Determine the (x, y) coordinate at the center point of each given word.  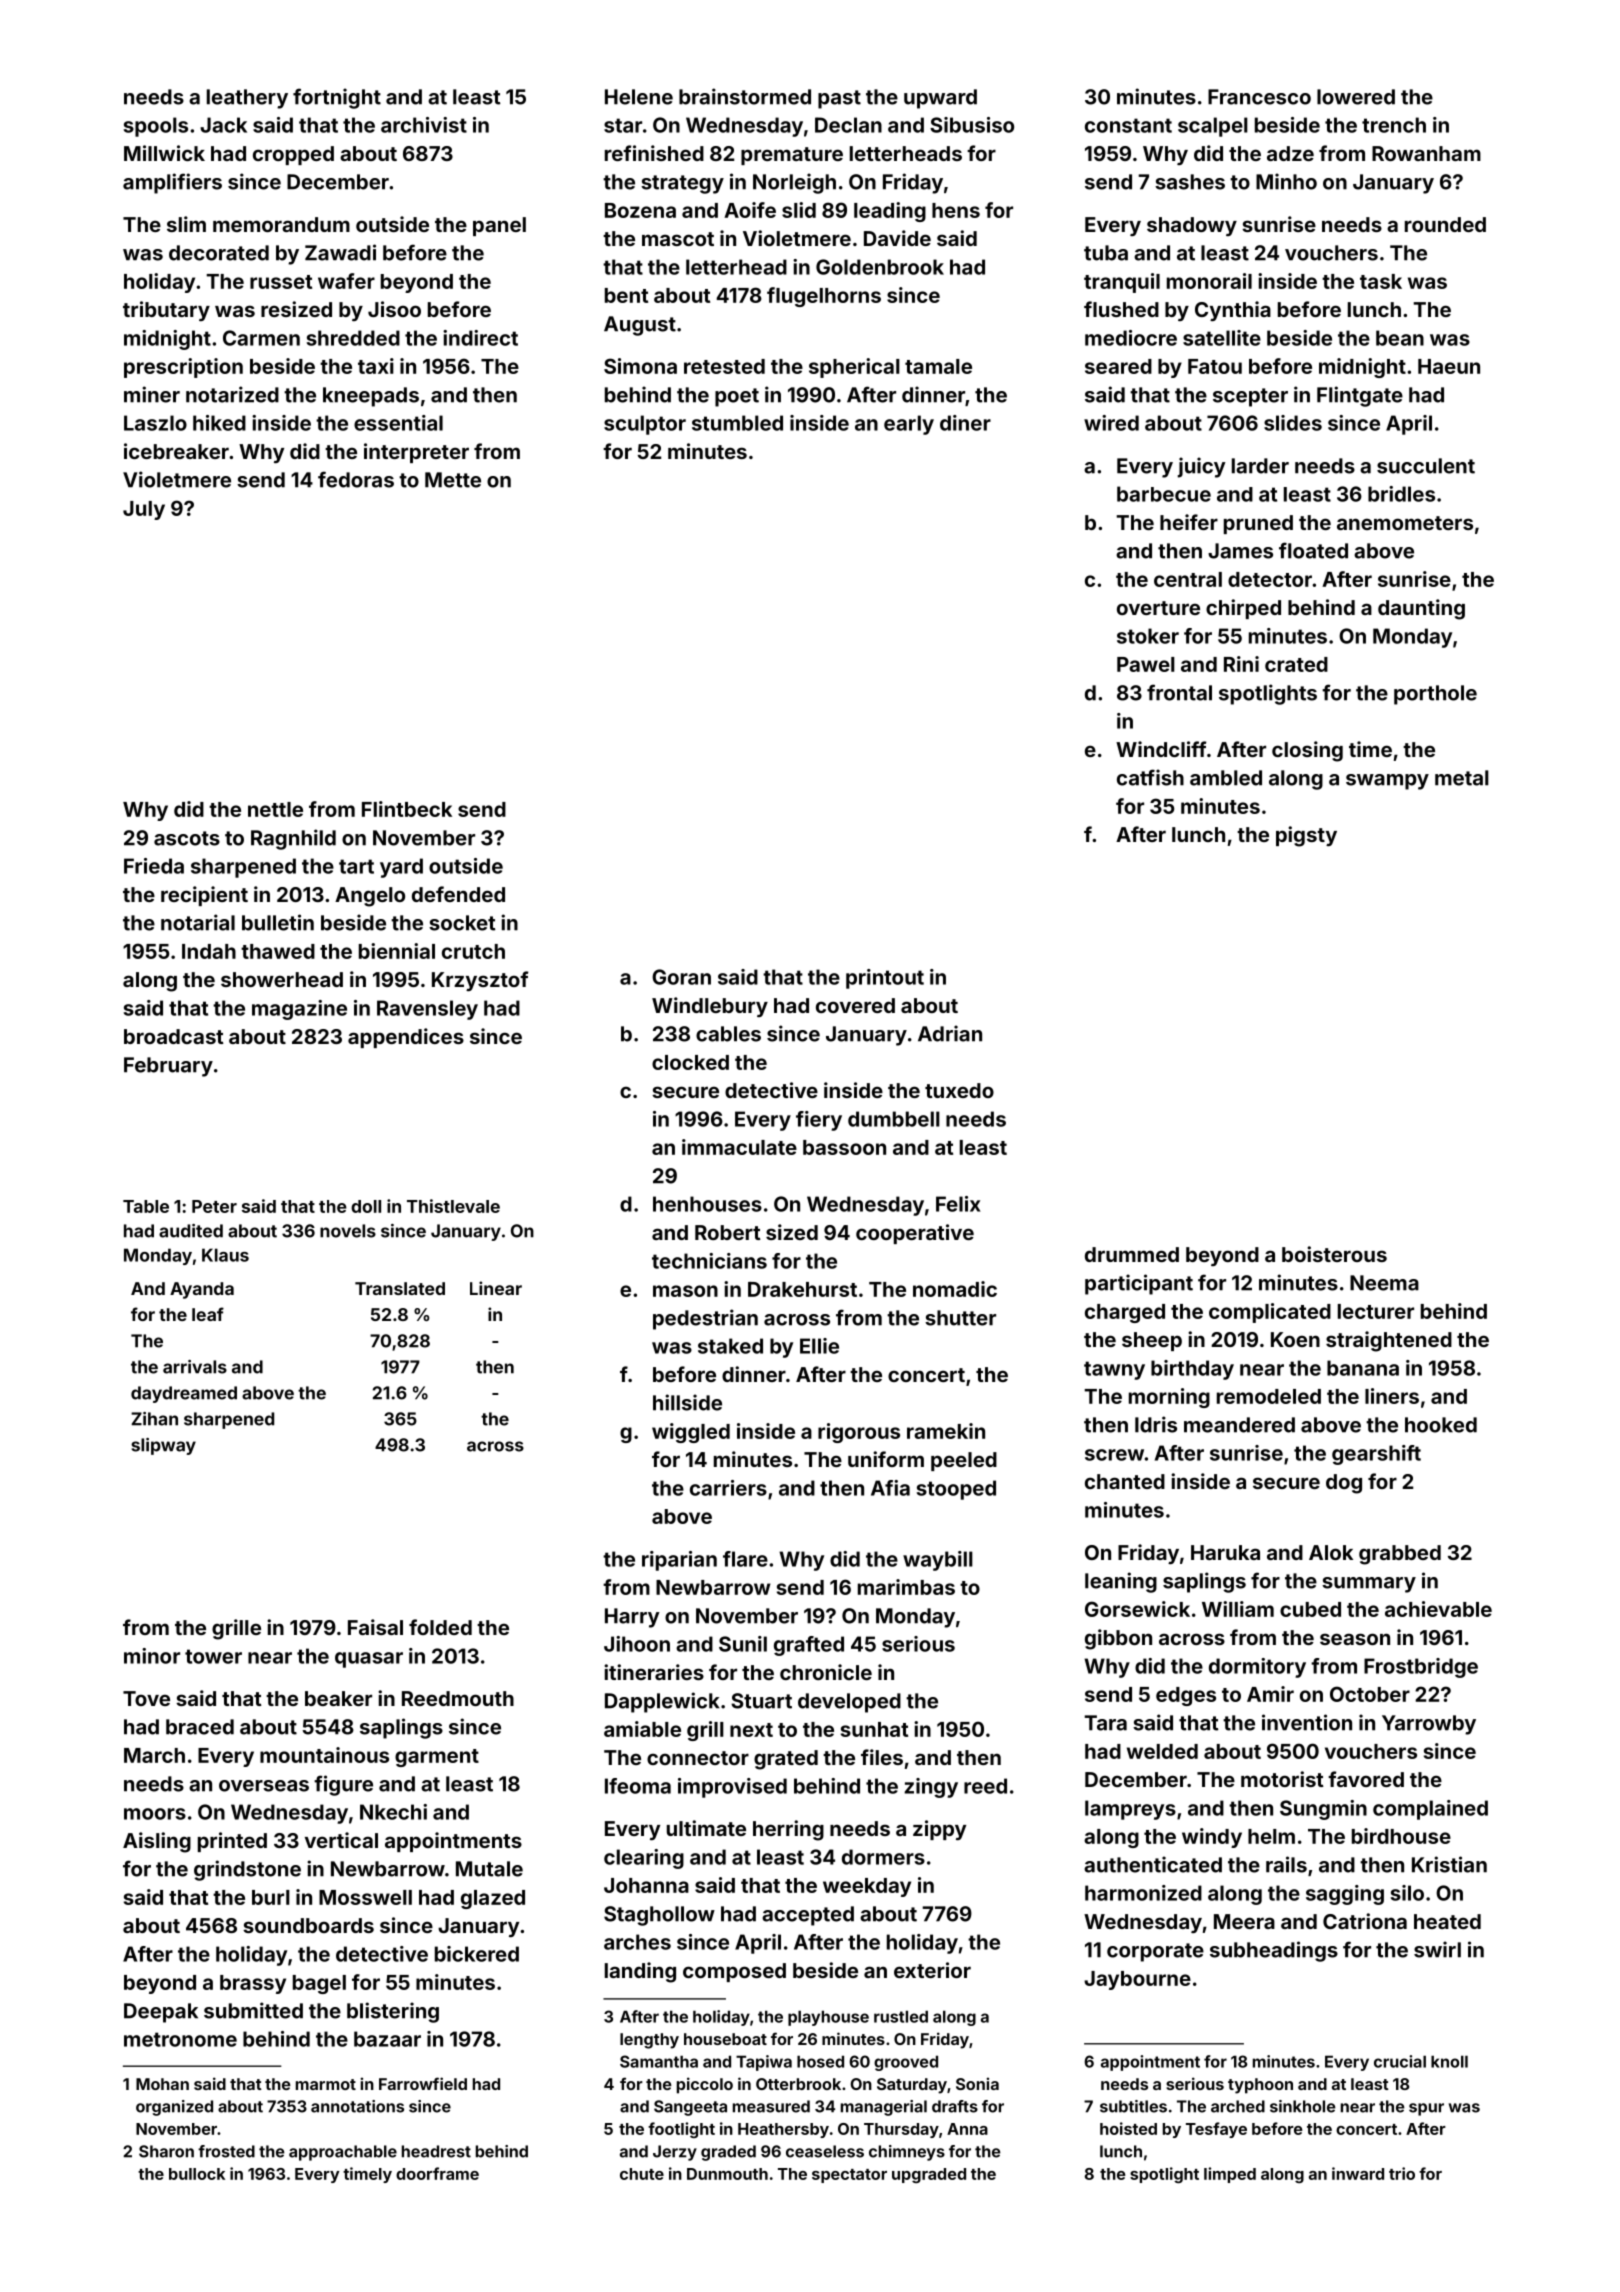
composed (734, 1972)
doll (366, 1206)
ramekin (946, 1431)
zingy (931, 1788)
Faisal (375, 1627)
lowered (1356, 97)
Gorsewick (1137, 1609)
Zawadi (340, 252)
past (839, 99)
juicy (1201, 467)
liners (1392, 1396)
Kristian (1449, 1864)
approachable (343, 2153)
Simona (640, 366)
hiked (219, 423)
